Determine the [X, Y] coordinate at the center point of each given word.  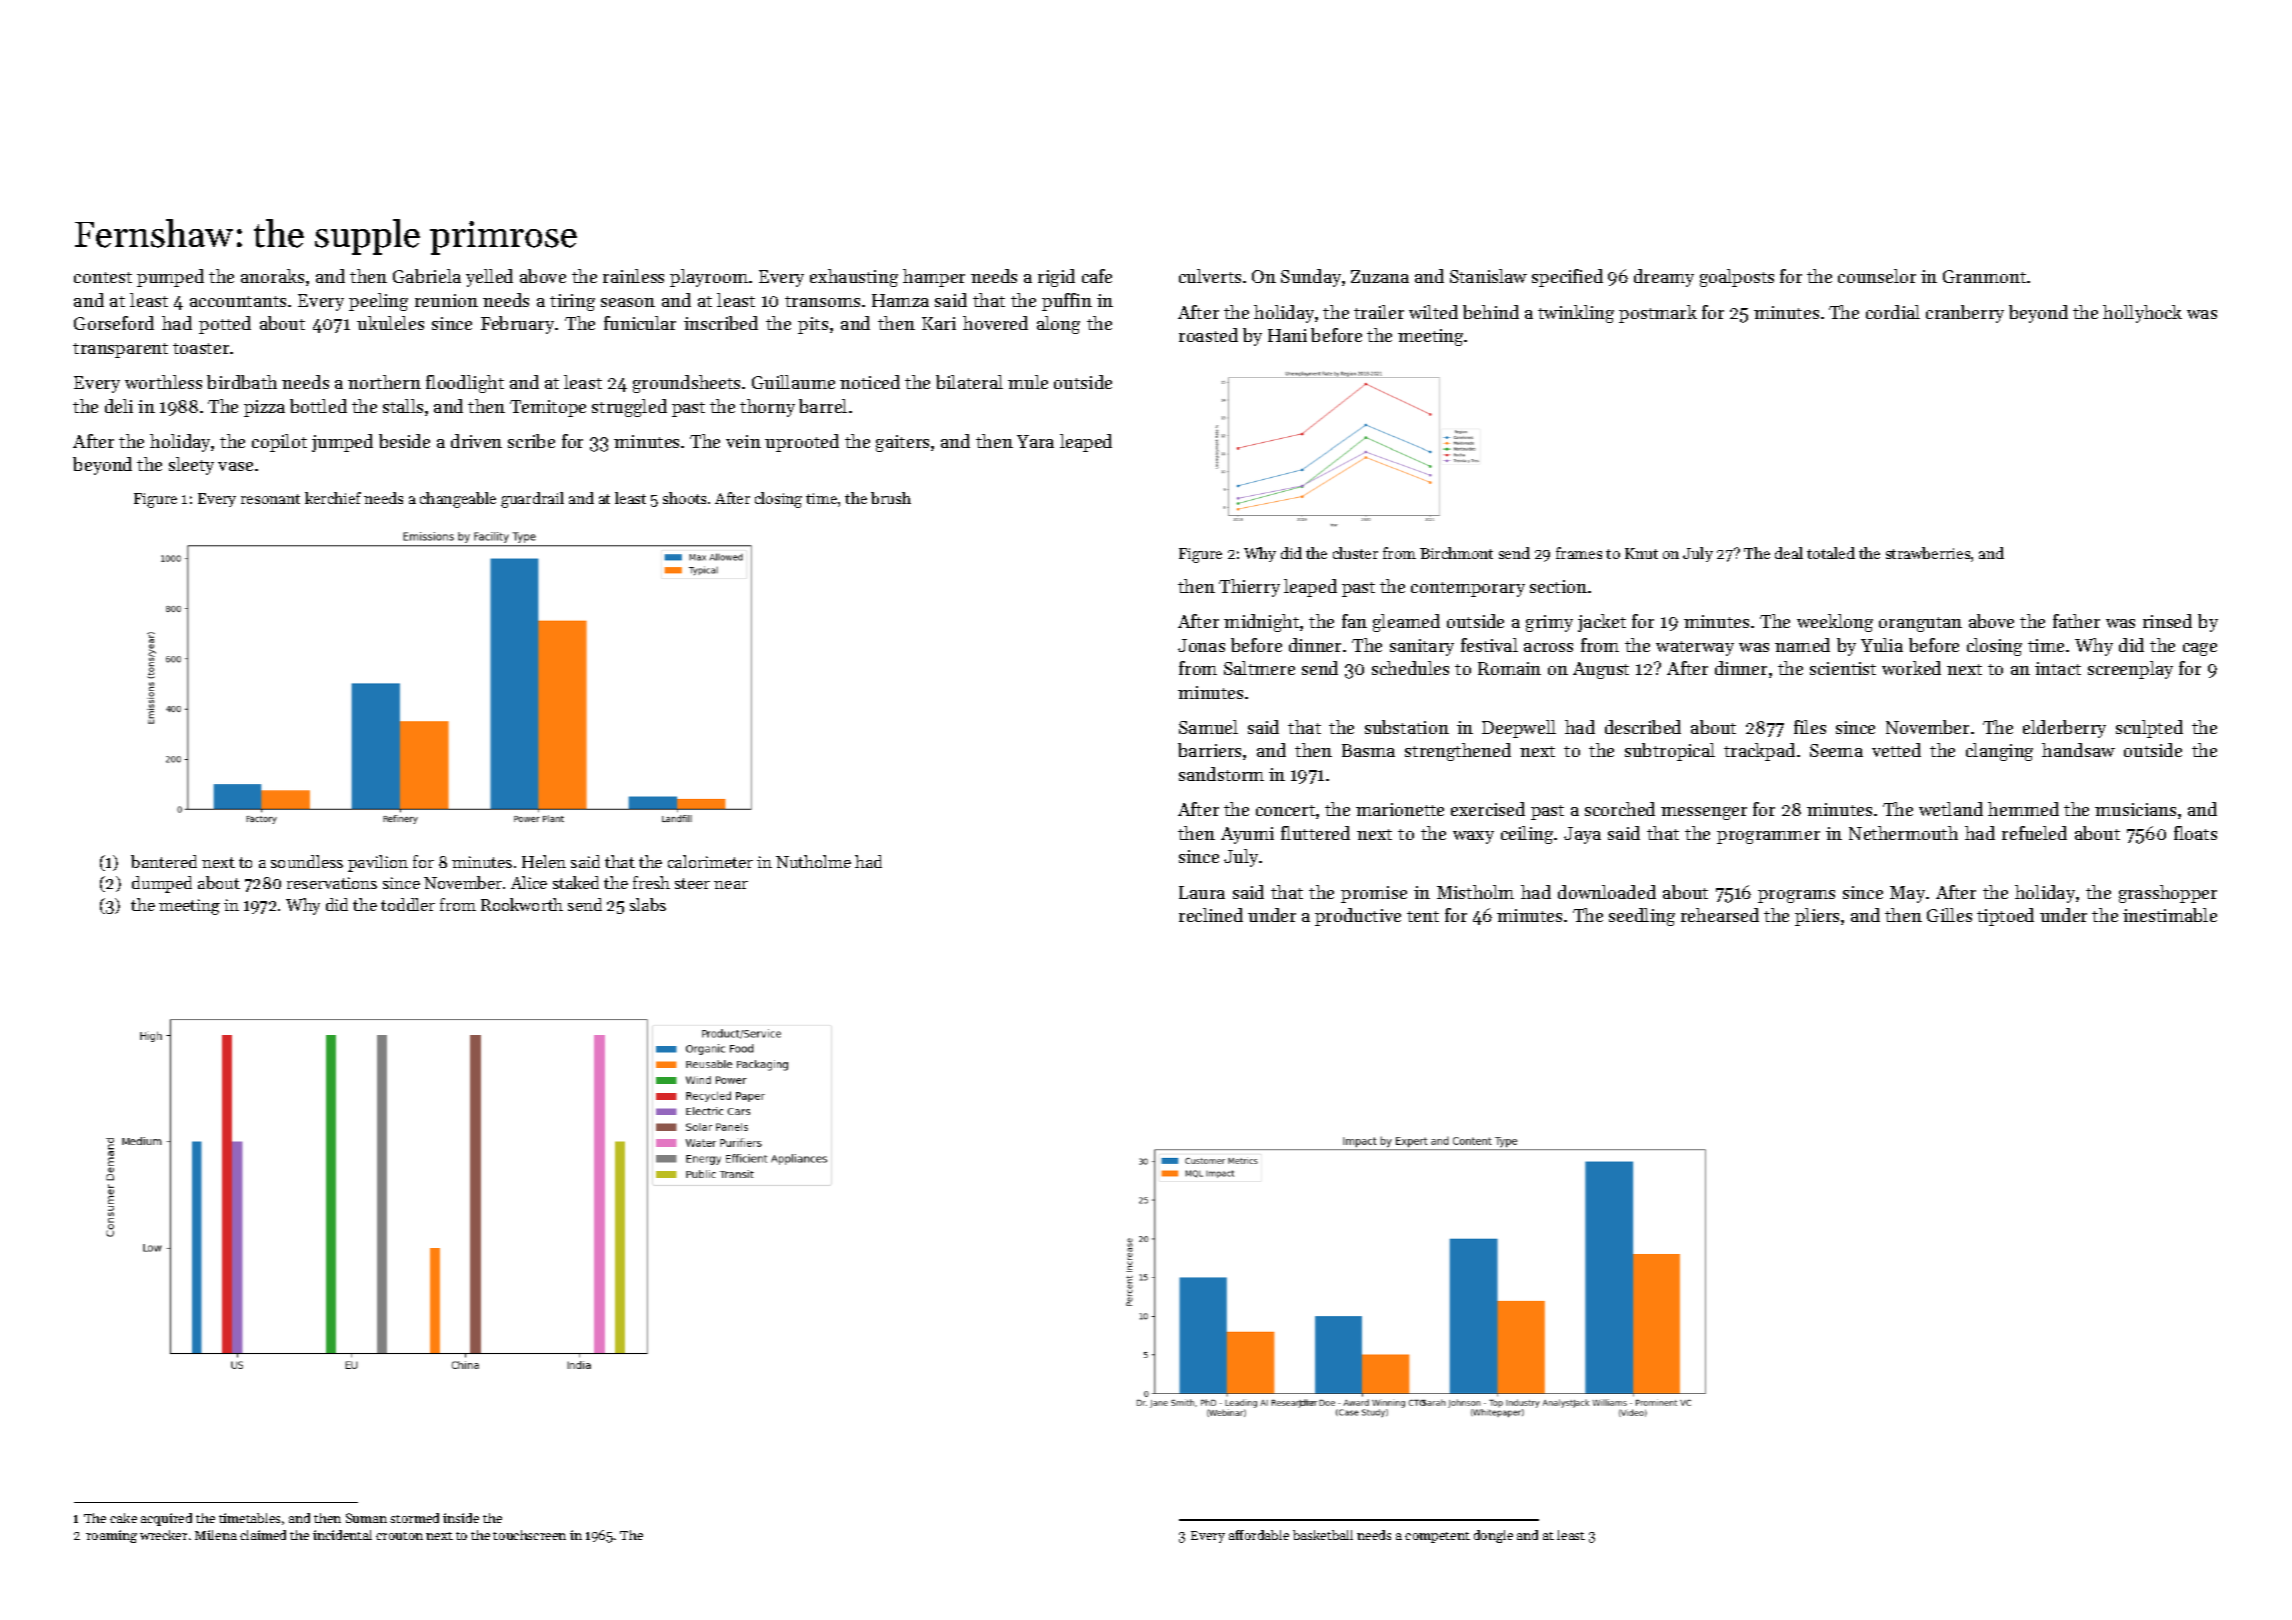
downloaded [1607, 892]
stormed [414, 1518]
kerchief [333, 498]
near [731, 885]
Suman [366, 1518]
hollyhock [2142, 314]
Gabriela [427, 276]
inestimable [2170, 915]
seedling [1642, 917]
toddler [408, 904]
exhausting [854, 278]
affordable [1259, 1535]
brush [891, 498]
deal [1789, 553]
